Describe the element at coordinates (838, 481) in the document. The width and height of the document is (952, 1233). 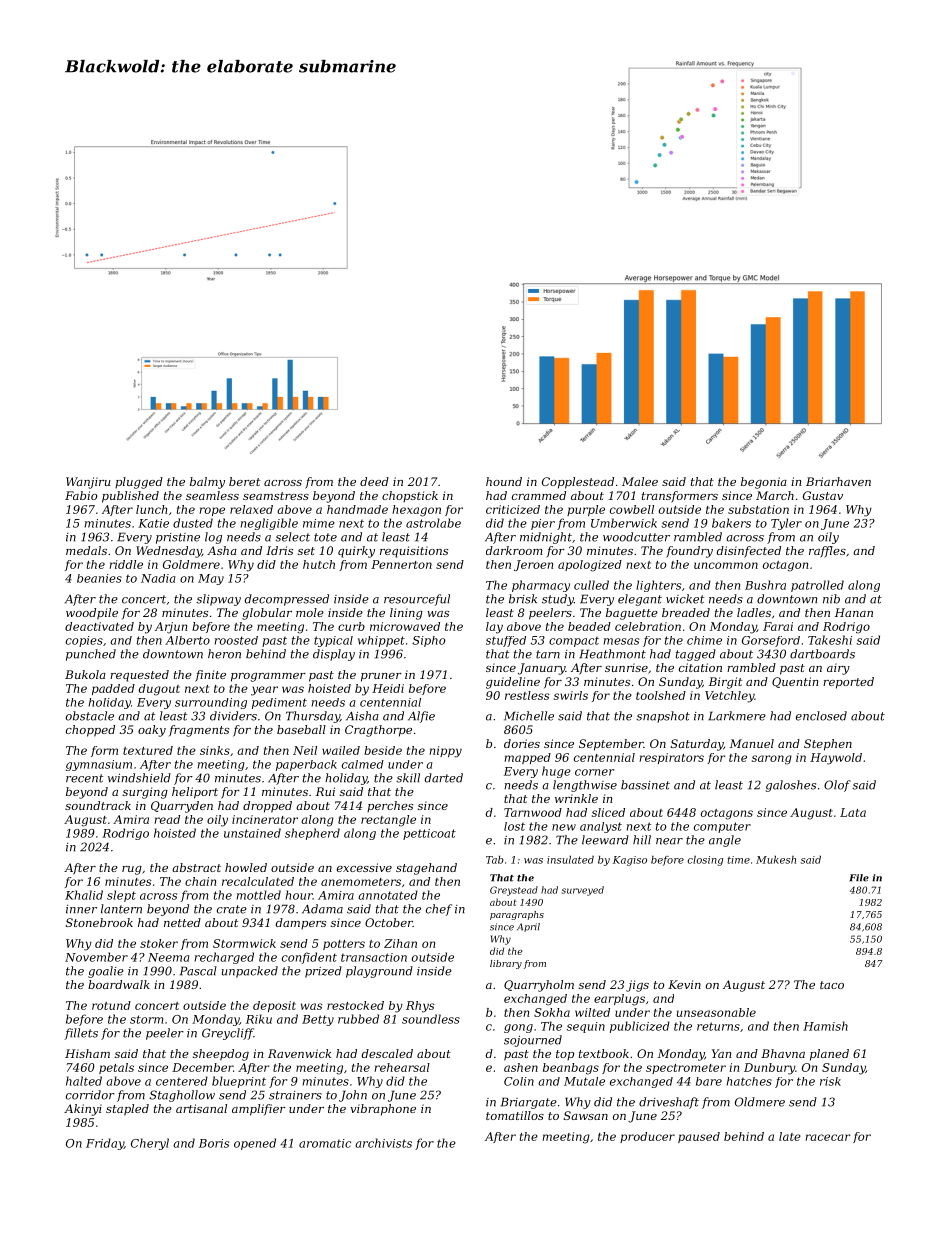
I see `Briarhaven` at that location.
